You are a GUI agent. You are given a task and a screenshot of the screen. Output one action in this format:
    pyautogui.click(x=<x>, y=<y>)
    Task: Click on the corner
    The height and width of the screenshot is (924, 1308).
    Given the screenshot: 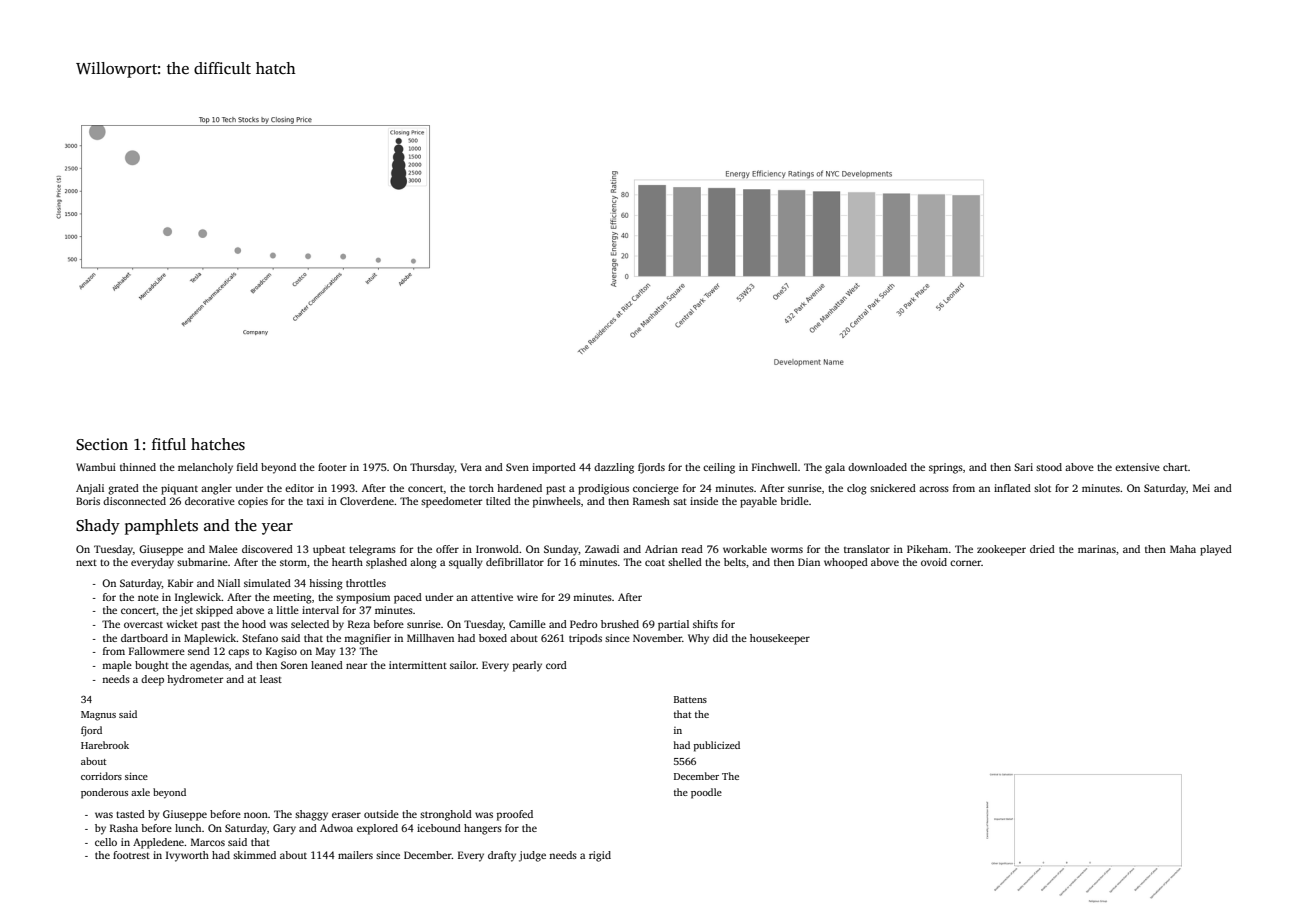 What is the action you would take?
    pyautogui.click(x=966, y=563)
